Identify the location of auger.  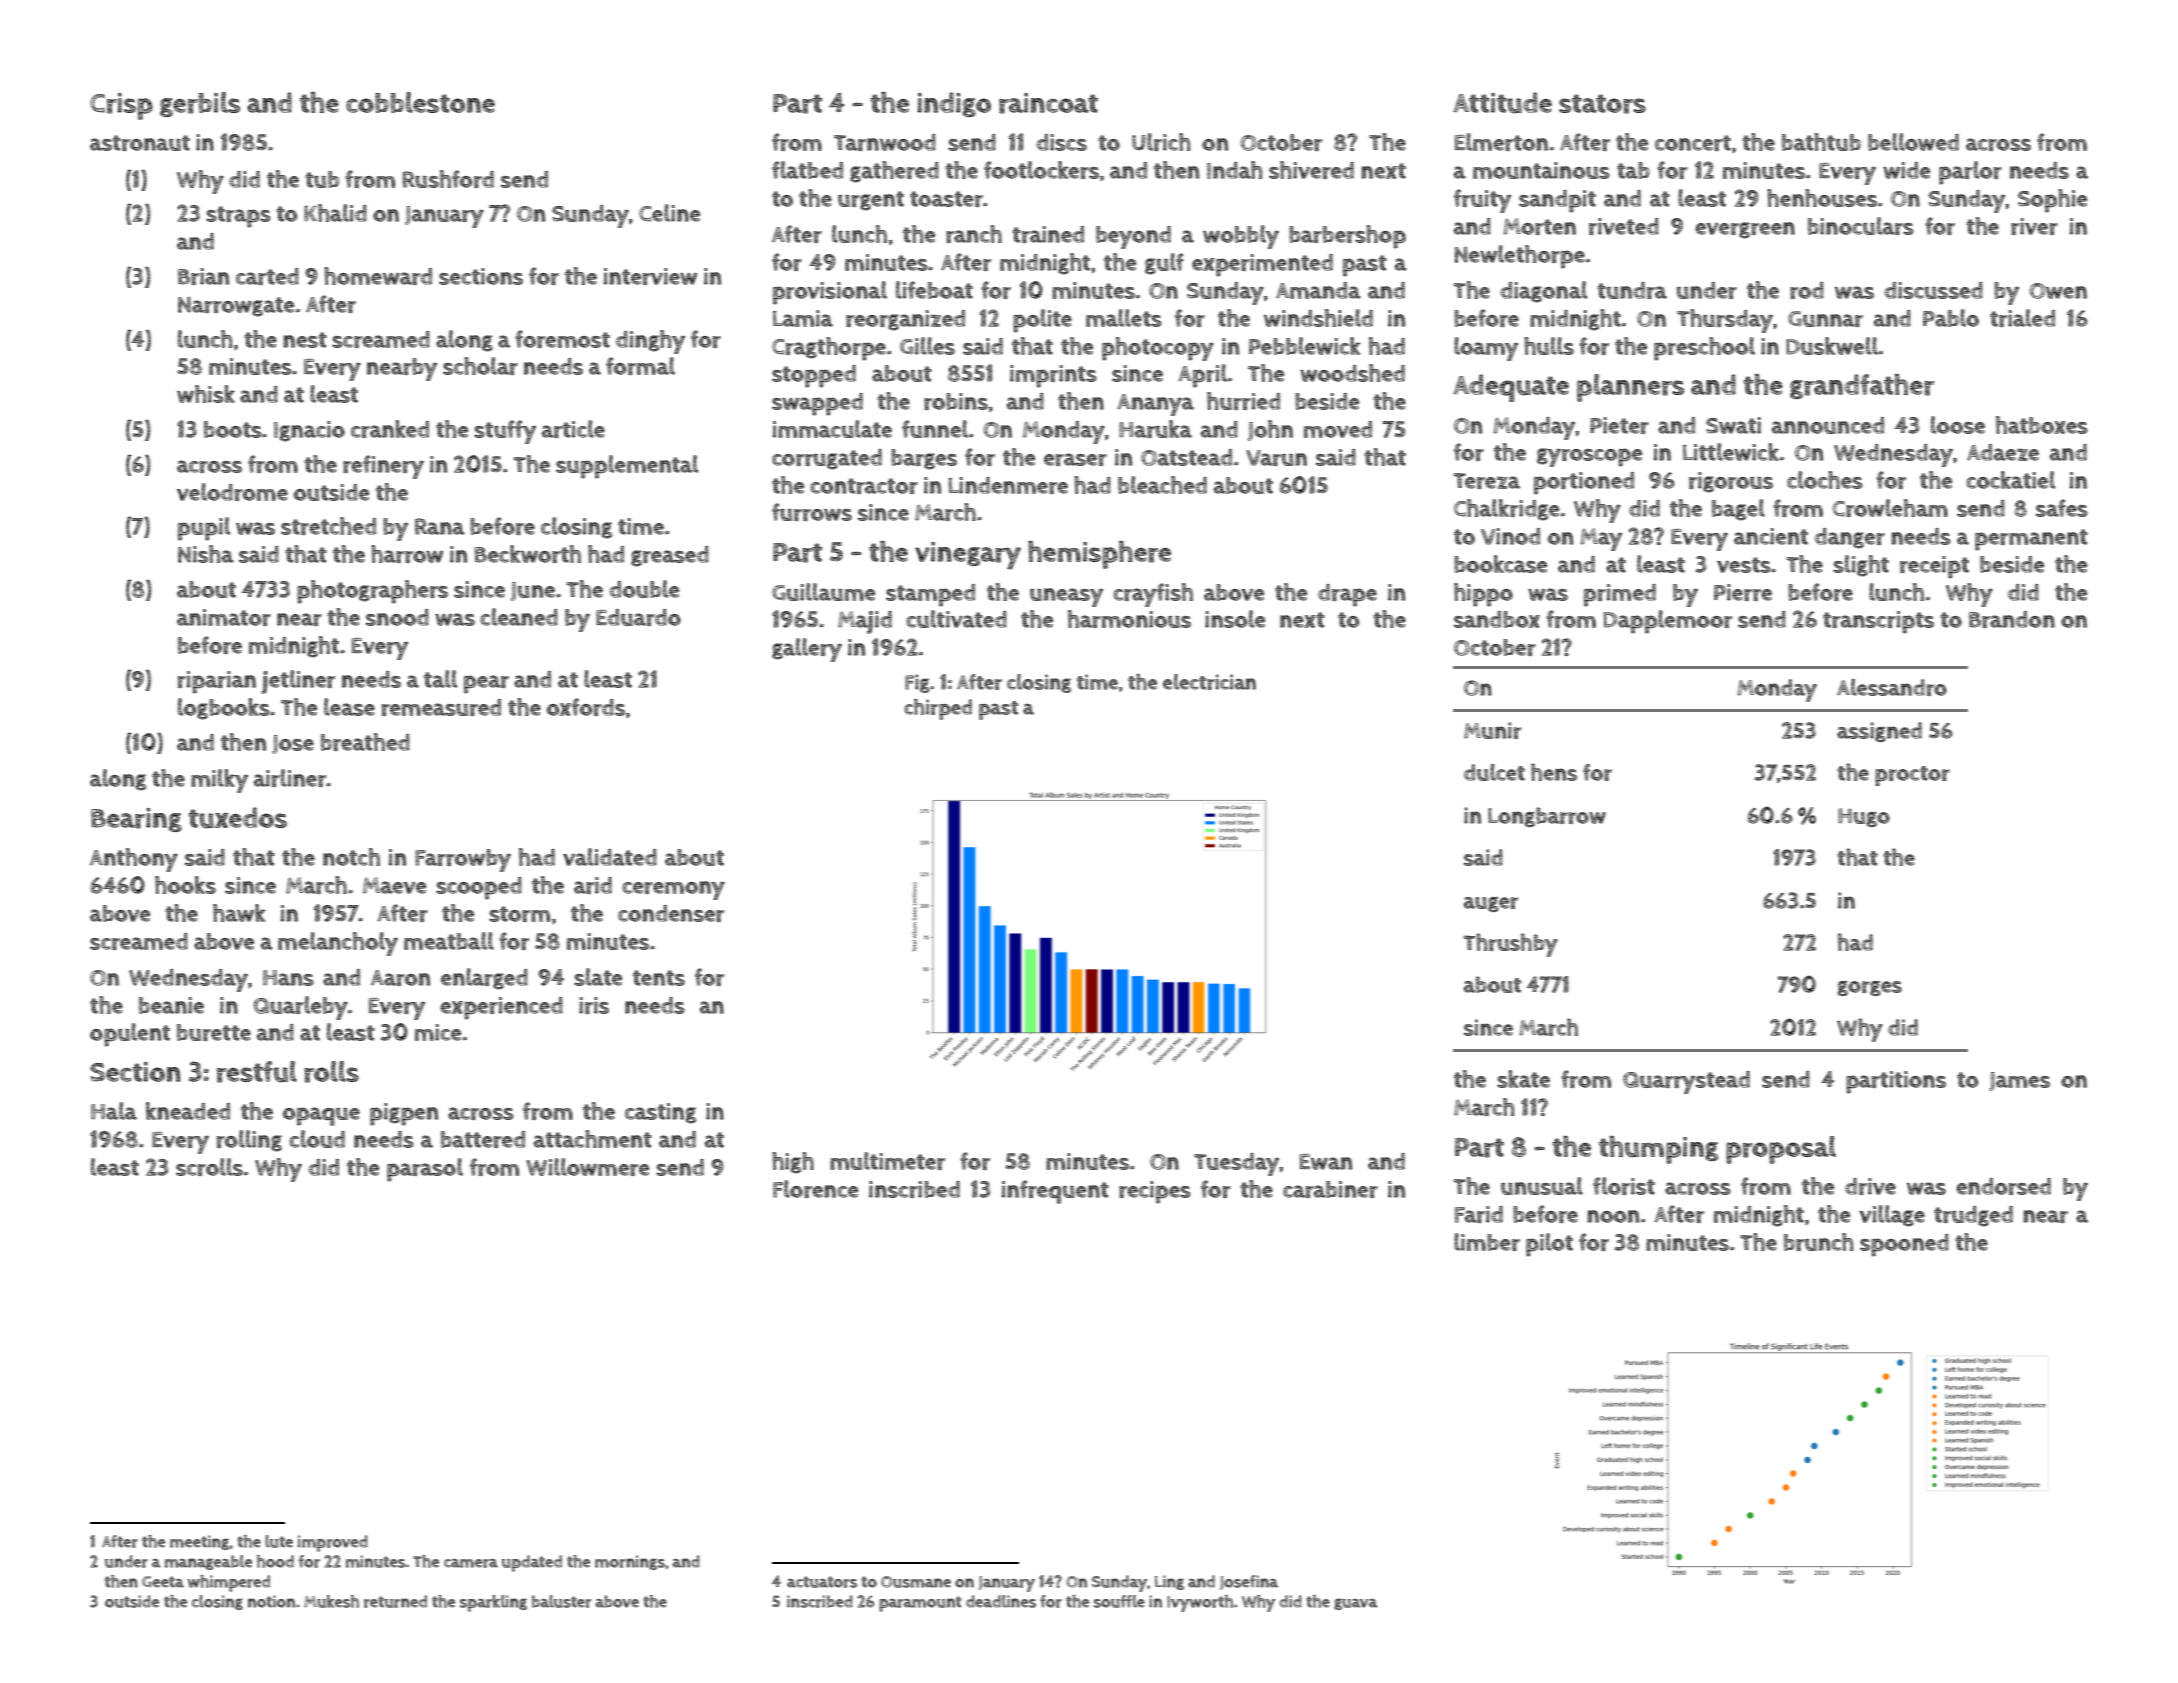
(1491, 904).
